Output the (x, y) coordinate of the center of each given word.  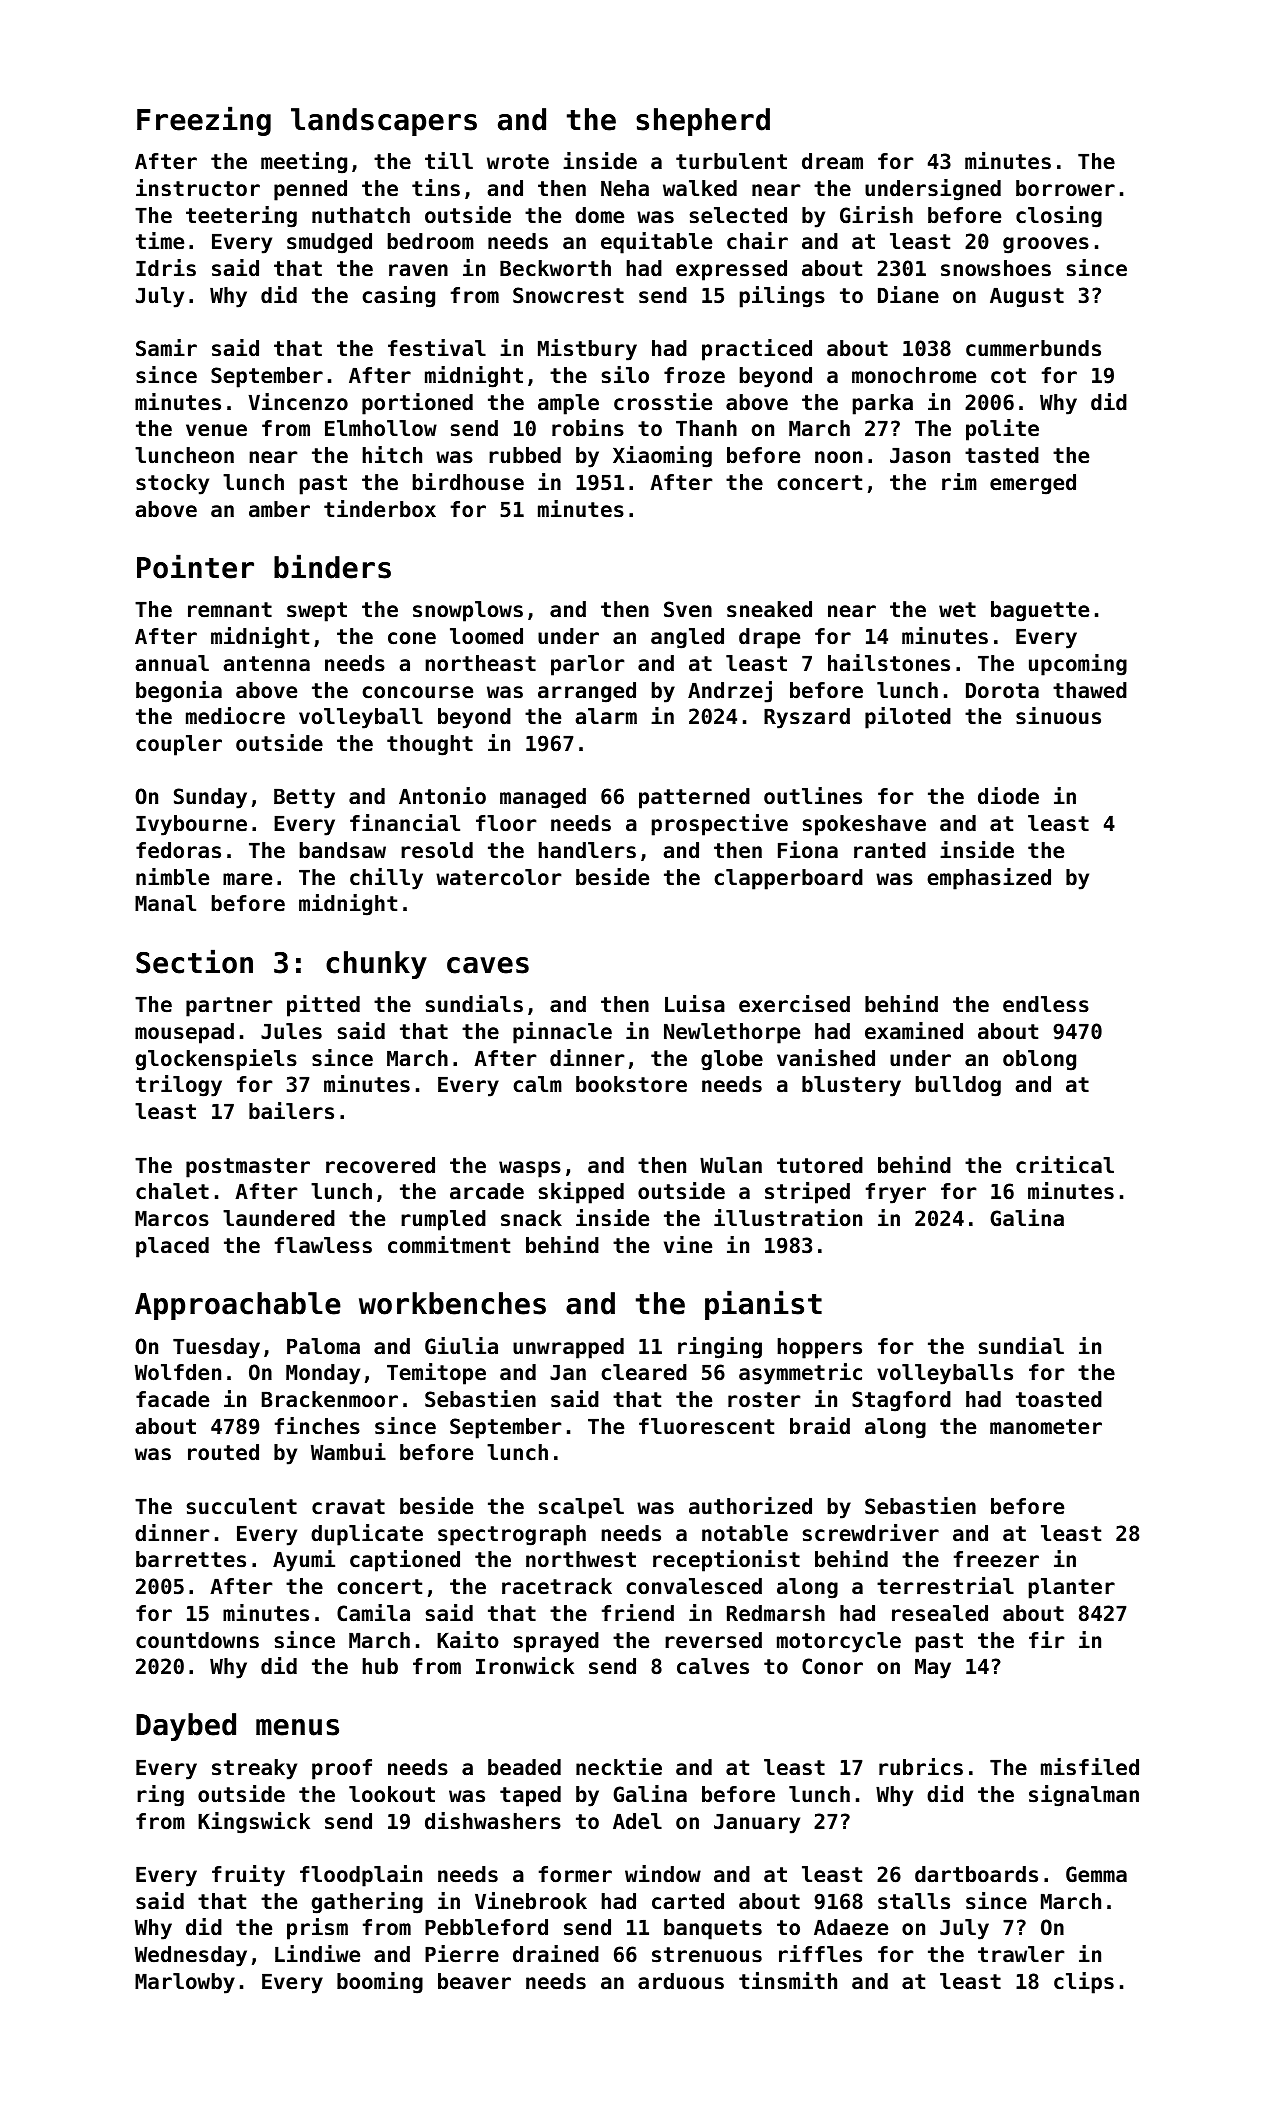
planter (1072, 1588)
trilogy (179, 1086)
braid (820, 1426)
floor (506, 823)
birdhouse (468, 482)
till (449, 160)
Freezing (204, 121)
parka (883, 404)
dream (832, 161)
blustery (851, 1086)
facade (172, 1399)
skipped (581, 1193)
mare (247, 879)
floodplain (361, 1876)
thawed (1090, 690)
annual (172, 663)
